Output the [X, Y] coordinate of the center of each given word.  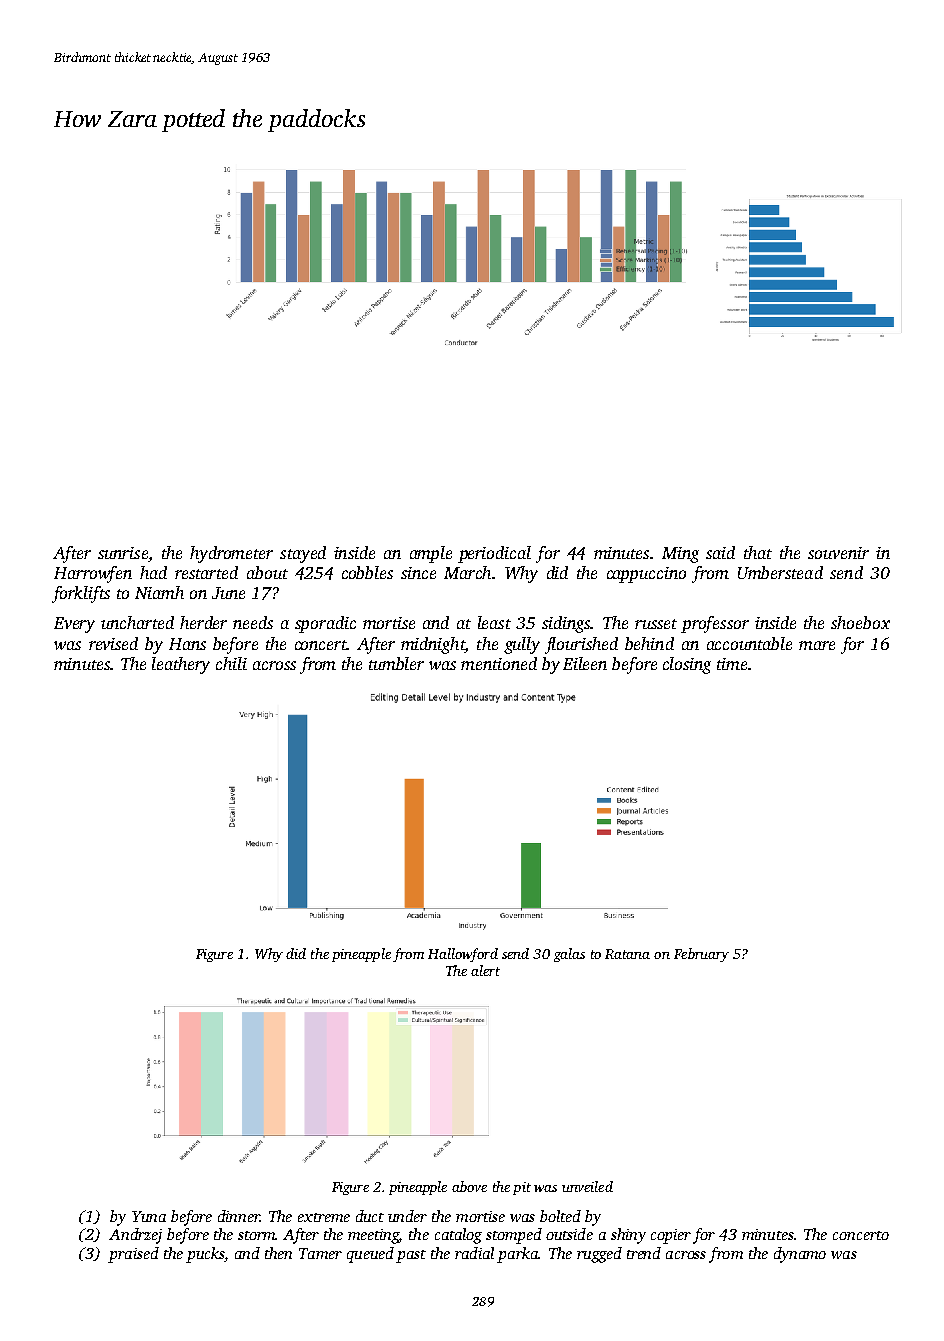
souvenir [838, 553]
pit [522, 1188]
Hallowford [463, 955]
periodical [494, 554]
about [267, 572]
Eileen [585, 663]
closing [687, 665]
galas [569, 955]
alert [485, 970]
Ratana [627, 954]
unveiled [587, 1186]
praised [133, 1255]
